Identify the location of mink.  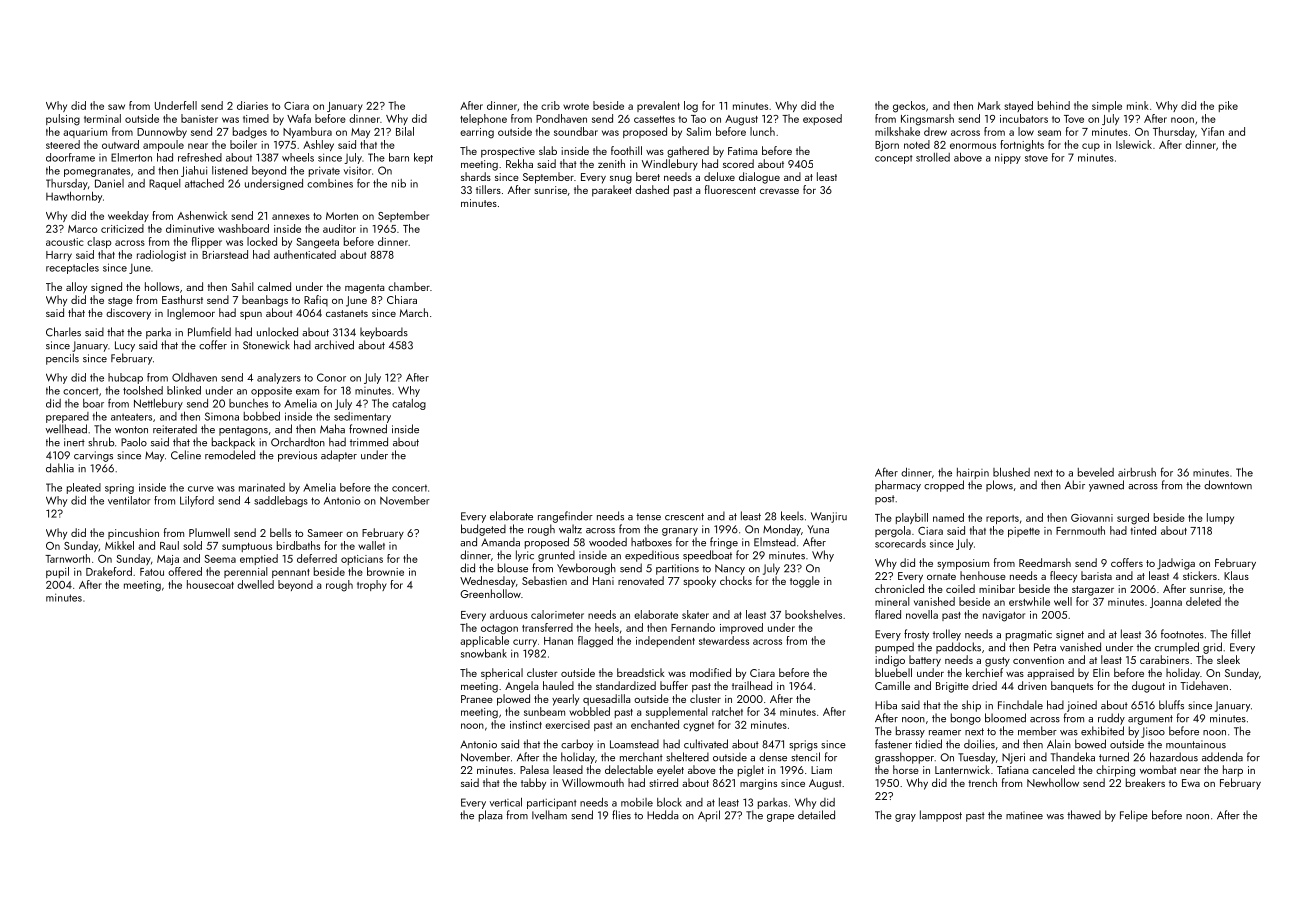
(1138, 105).
